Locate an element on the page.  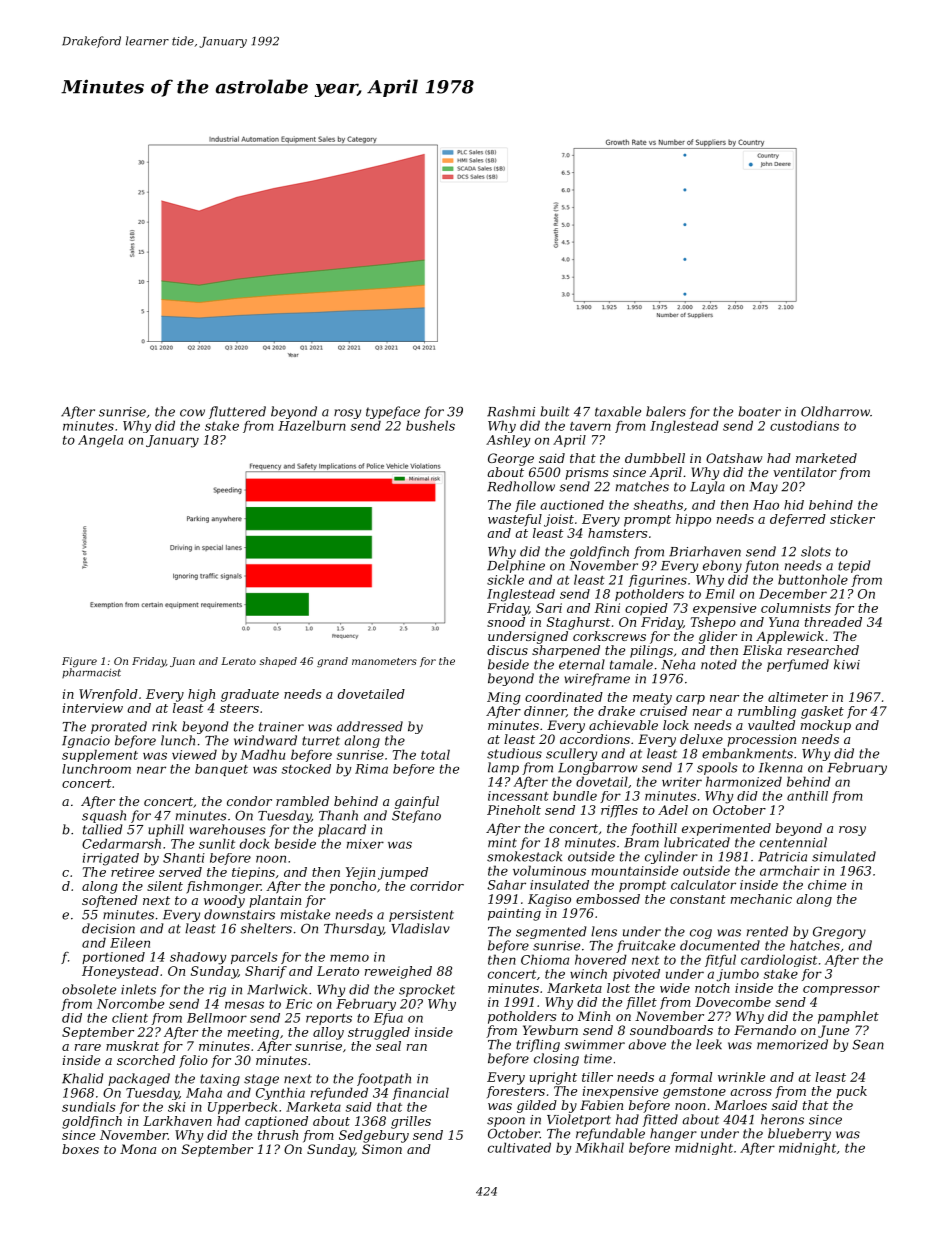
meeting is located at coordinates (253, 1033).
